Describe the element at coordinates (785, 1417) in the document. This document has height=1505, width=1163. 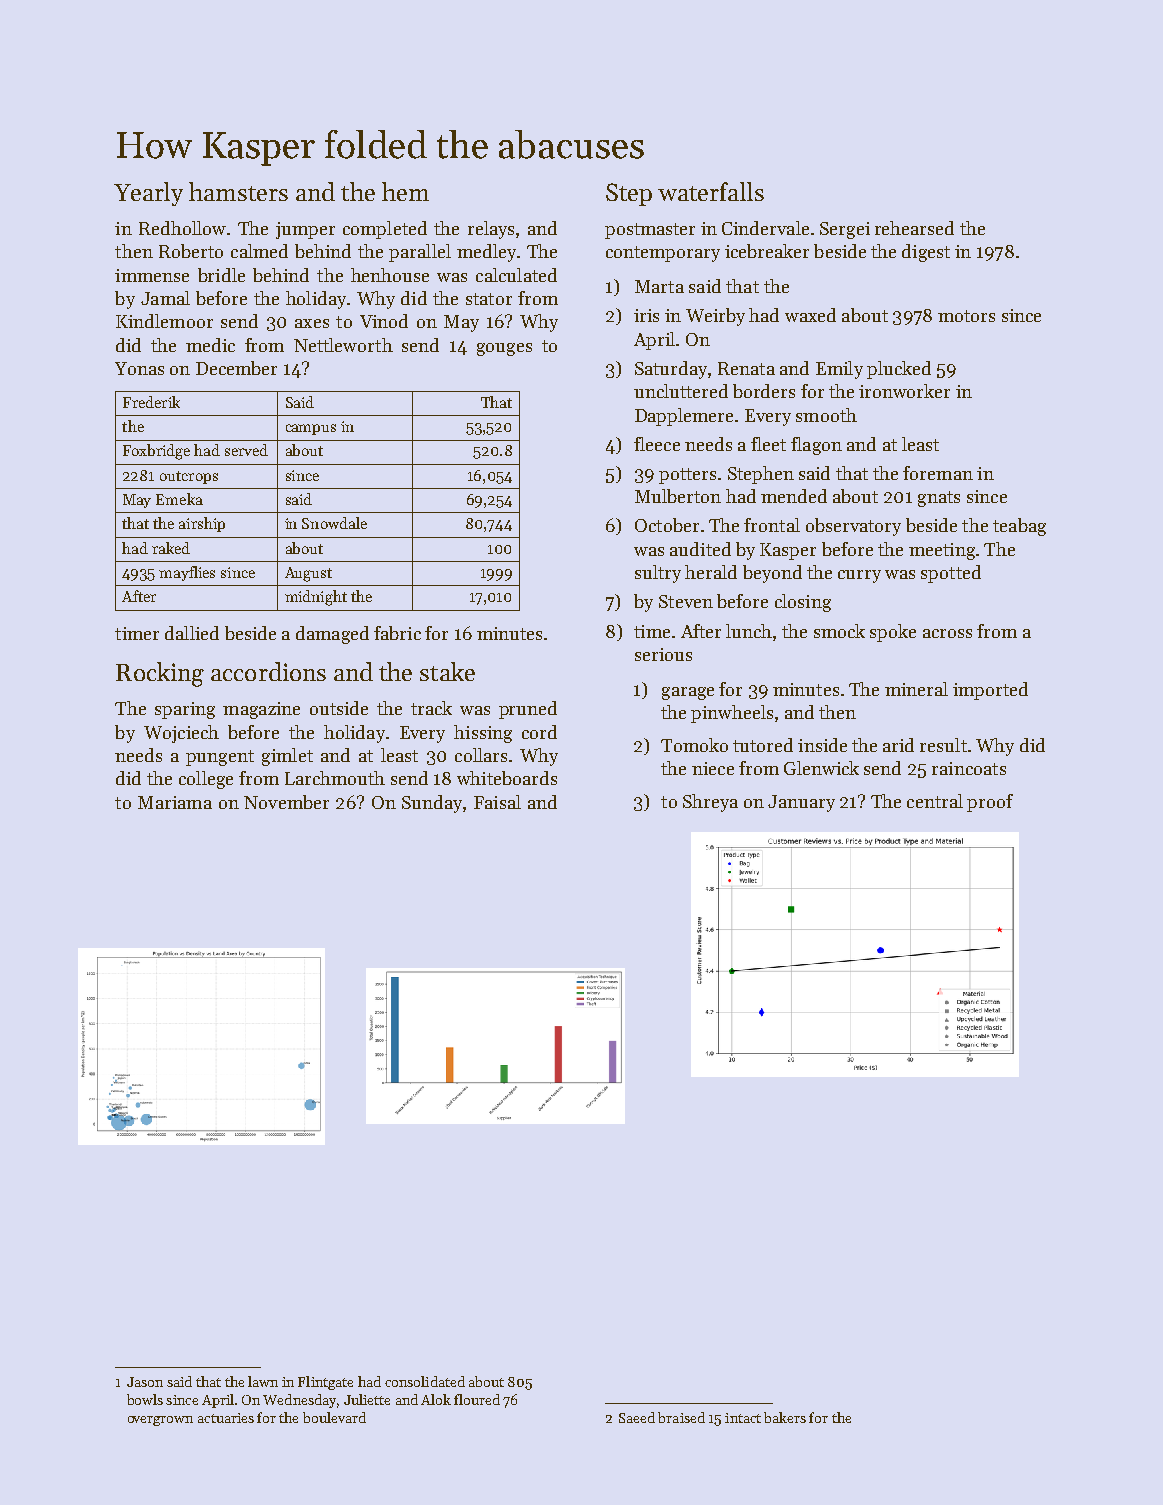
I see `bakers` at that location.
